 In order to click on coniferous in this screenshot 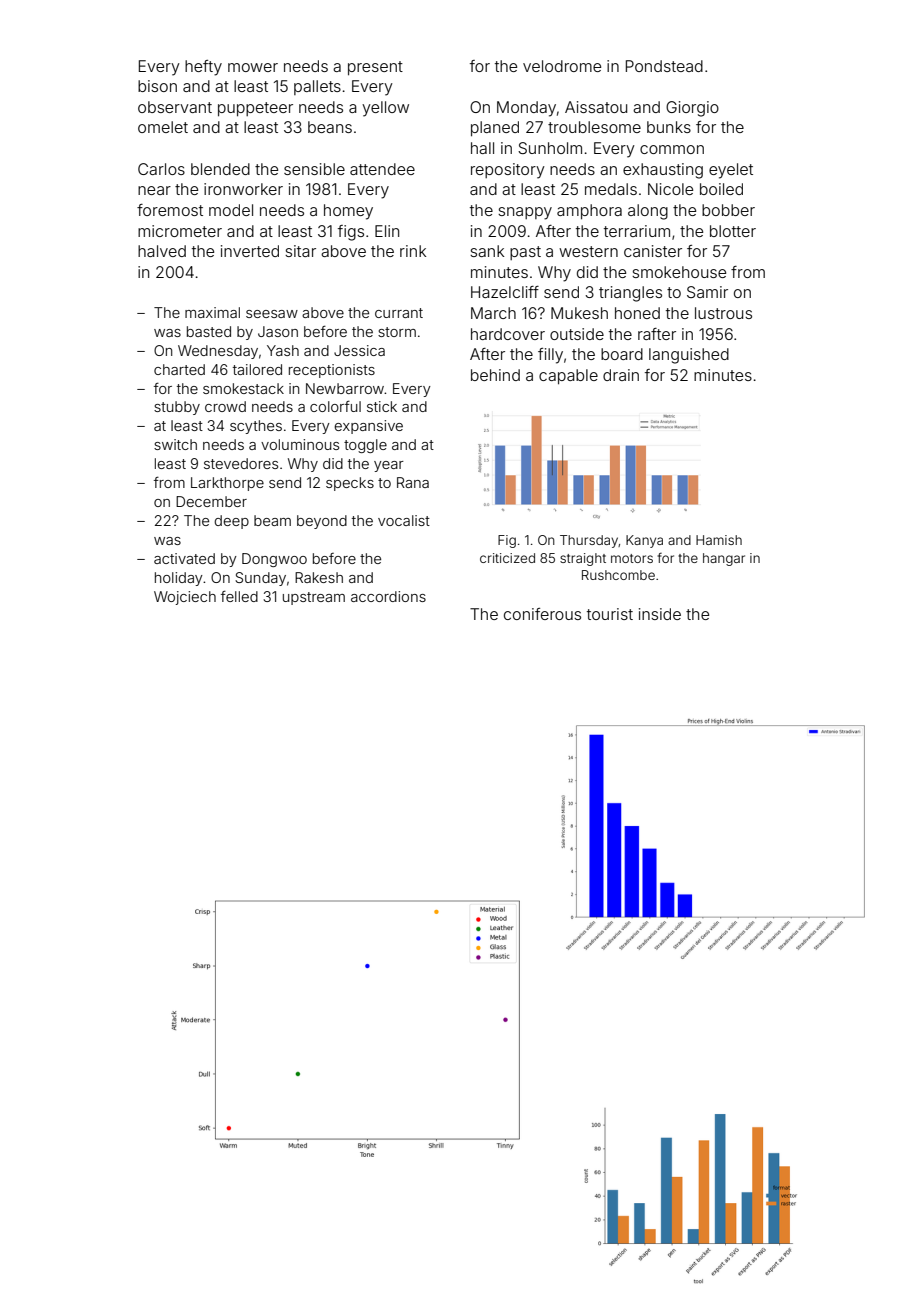, I will do `click(542, 614)`.
